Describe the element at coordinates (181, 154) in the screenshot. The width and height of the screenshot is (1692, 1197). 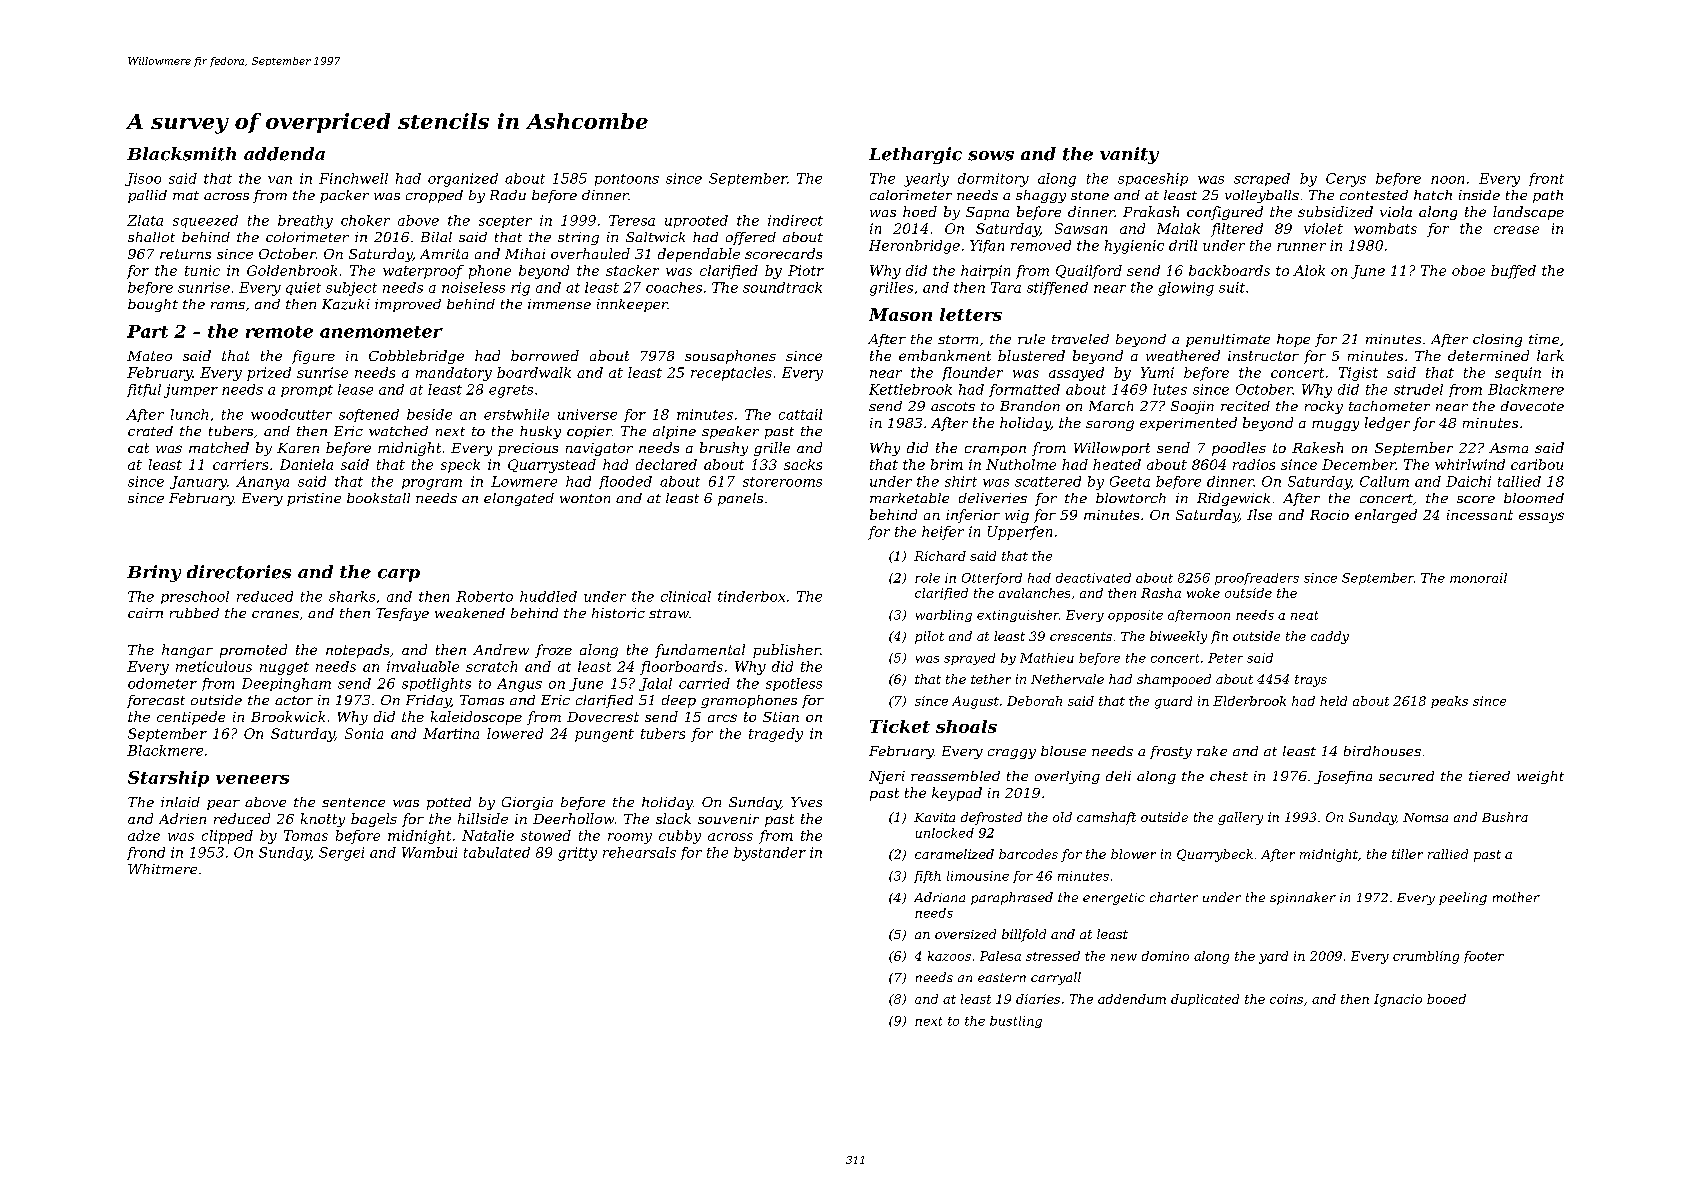
I see `Blacksmith` at that location.
